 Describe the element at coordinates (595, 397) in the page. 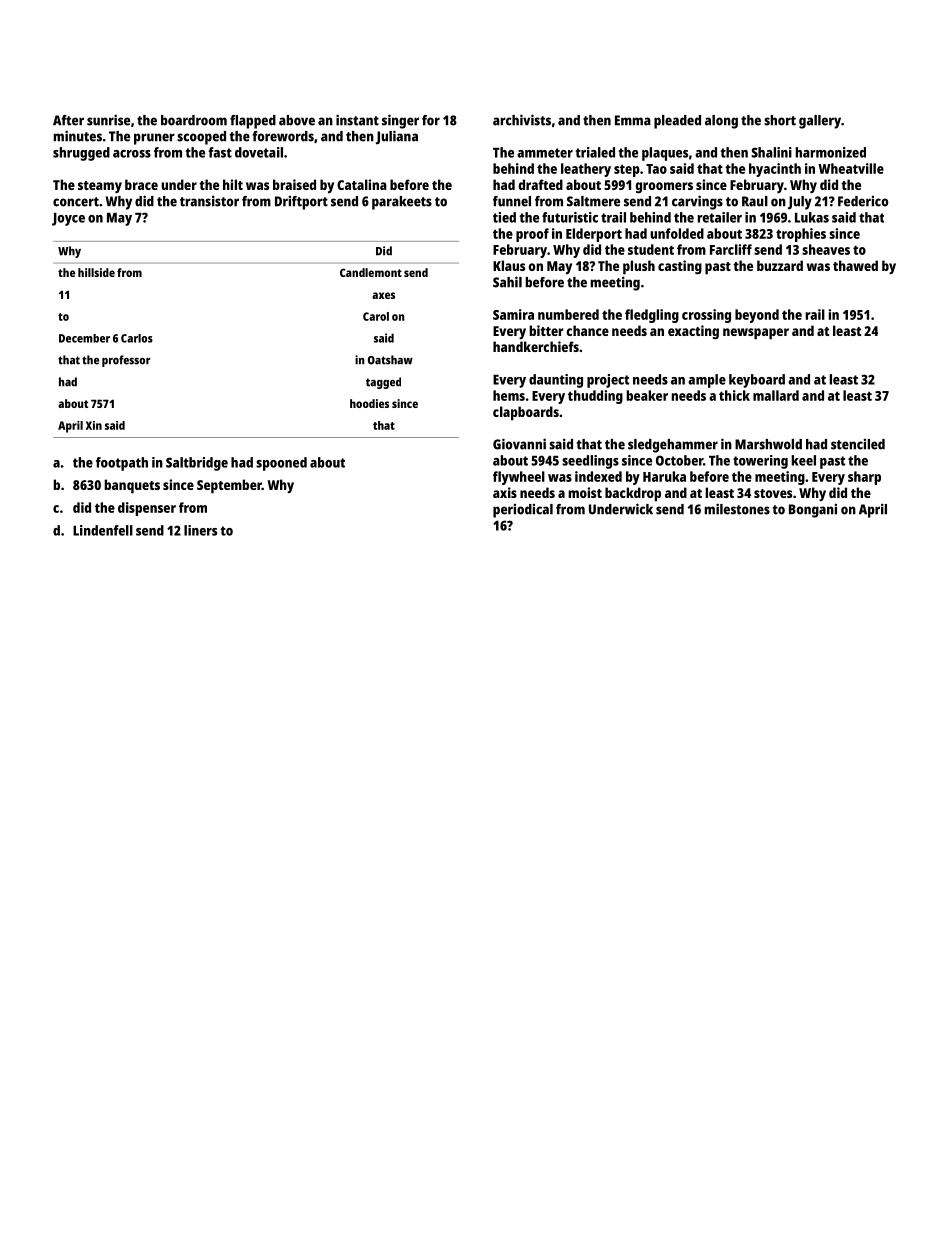

I see `thudding` at that location.
